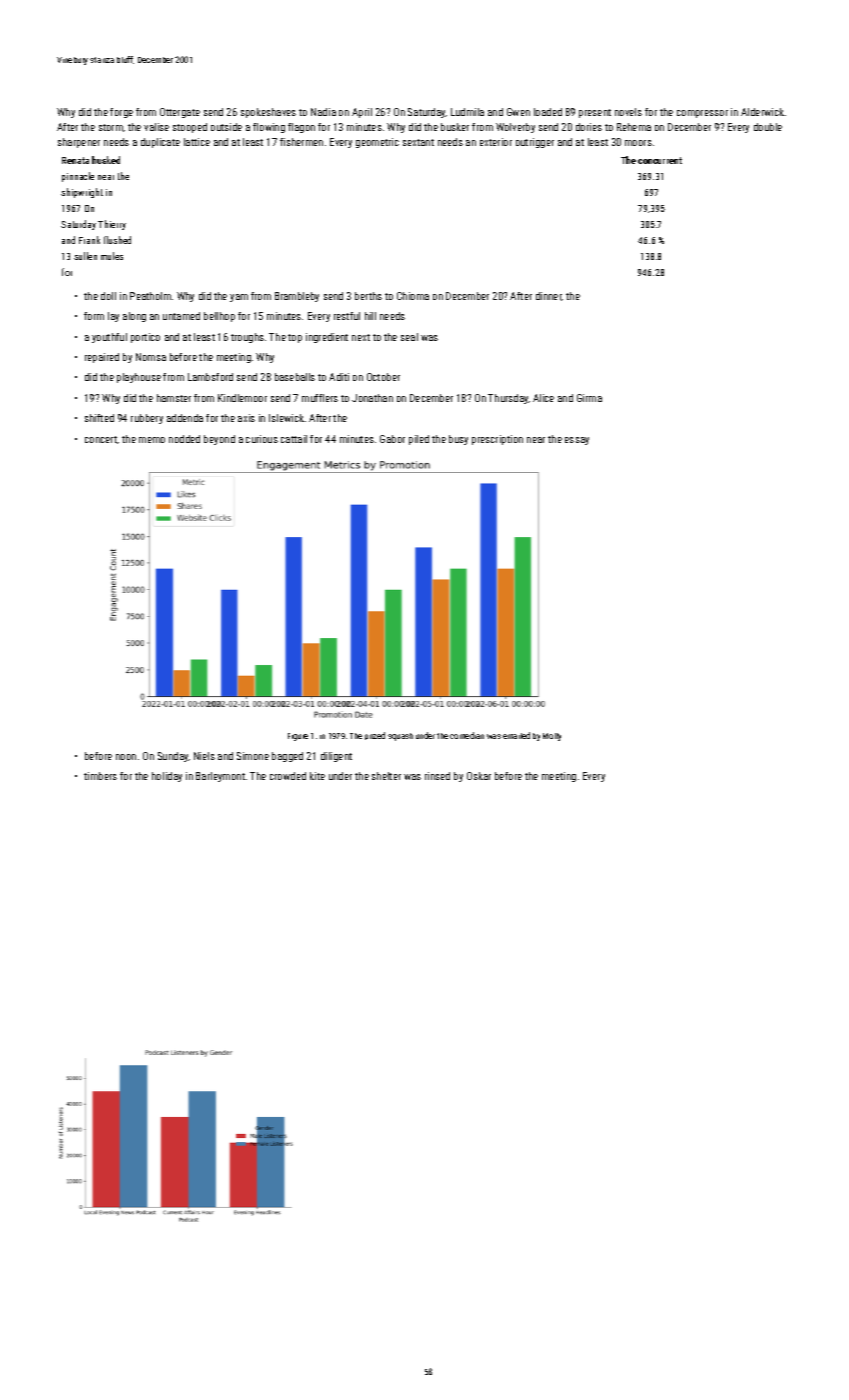 The width and height of the document is (849, 1400). Describe the element at coordinates (589, 398) in the document. I see `Girma` at that location.
